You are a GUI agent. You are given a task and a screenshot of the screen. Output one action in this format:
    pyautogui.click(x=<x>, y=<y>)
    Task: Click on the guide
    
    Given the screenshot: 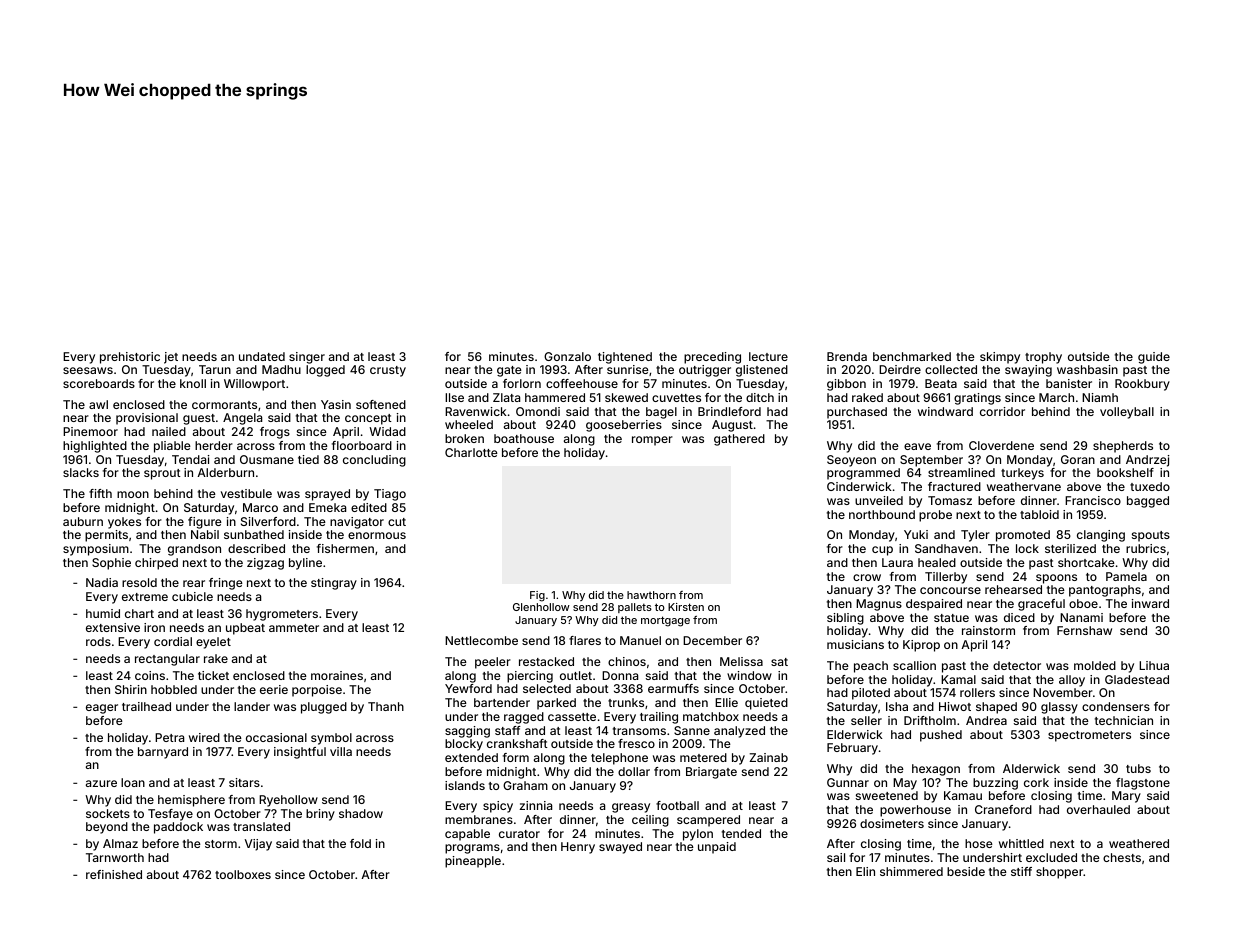 What is the action you would take?
    pyautogui.click(x=1154, y=358)
